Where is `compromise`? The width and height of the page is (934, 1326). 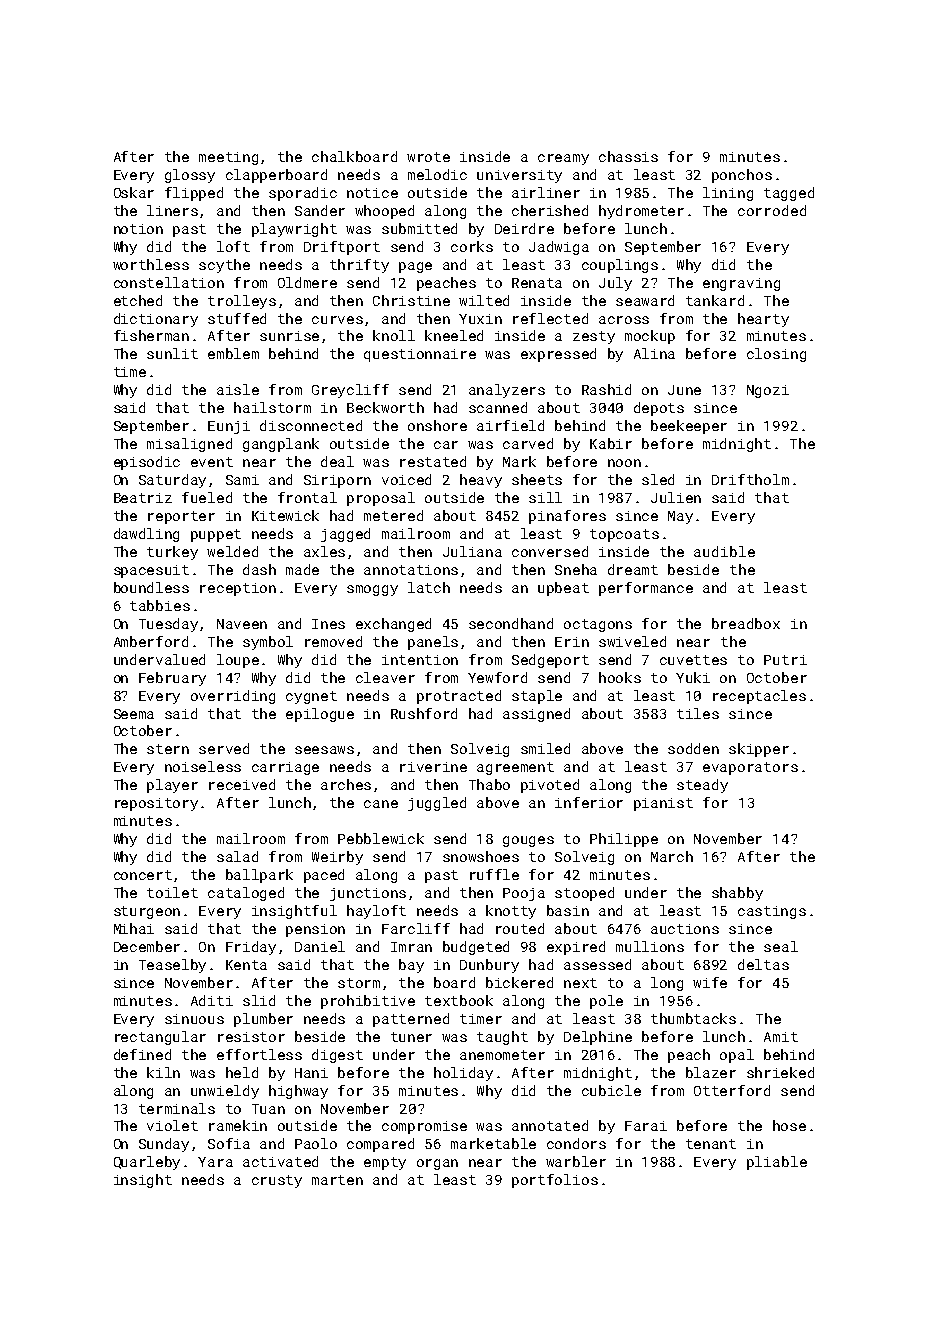
compromise is located at coordinates (424, 1127).
